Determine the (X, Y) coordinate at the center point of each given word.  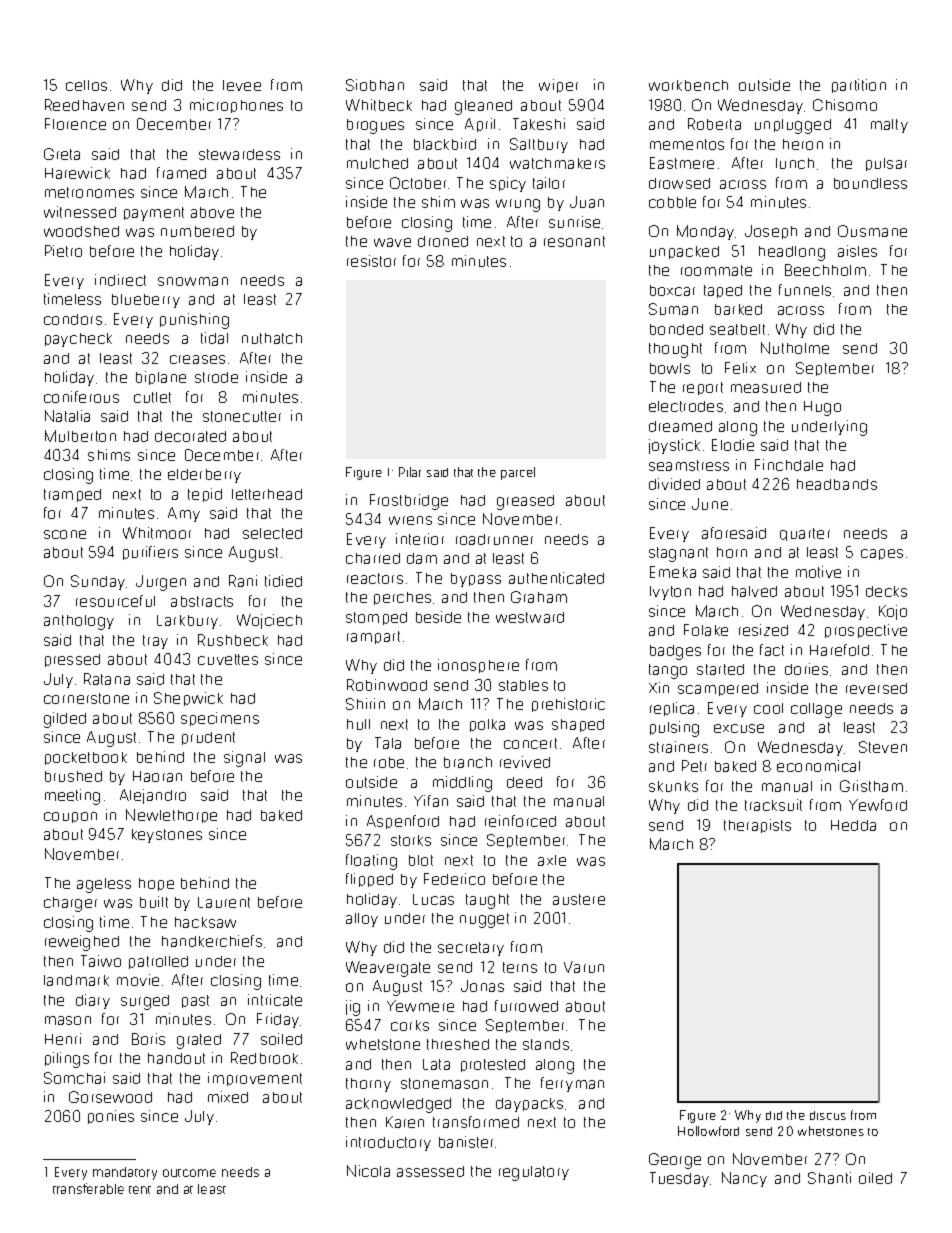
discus (828, 1115)
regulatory (534, 1173)
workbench (688, 85)
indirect (120, 280)
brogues (375, 126)
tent (140, 1190)
